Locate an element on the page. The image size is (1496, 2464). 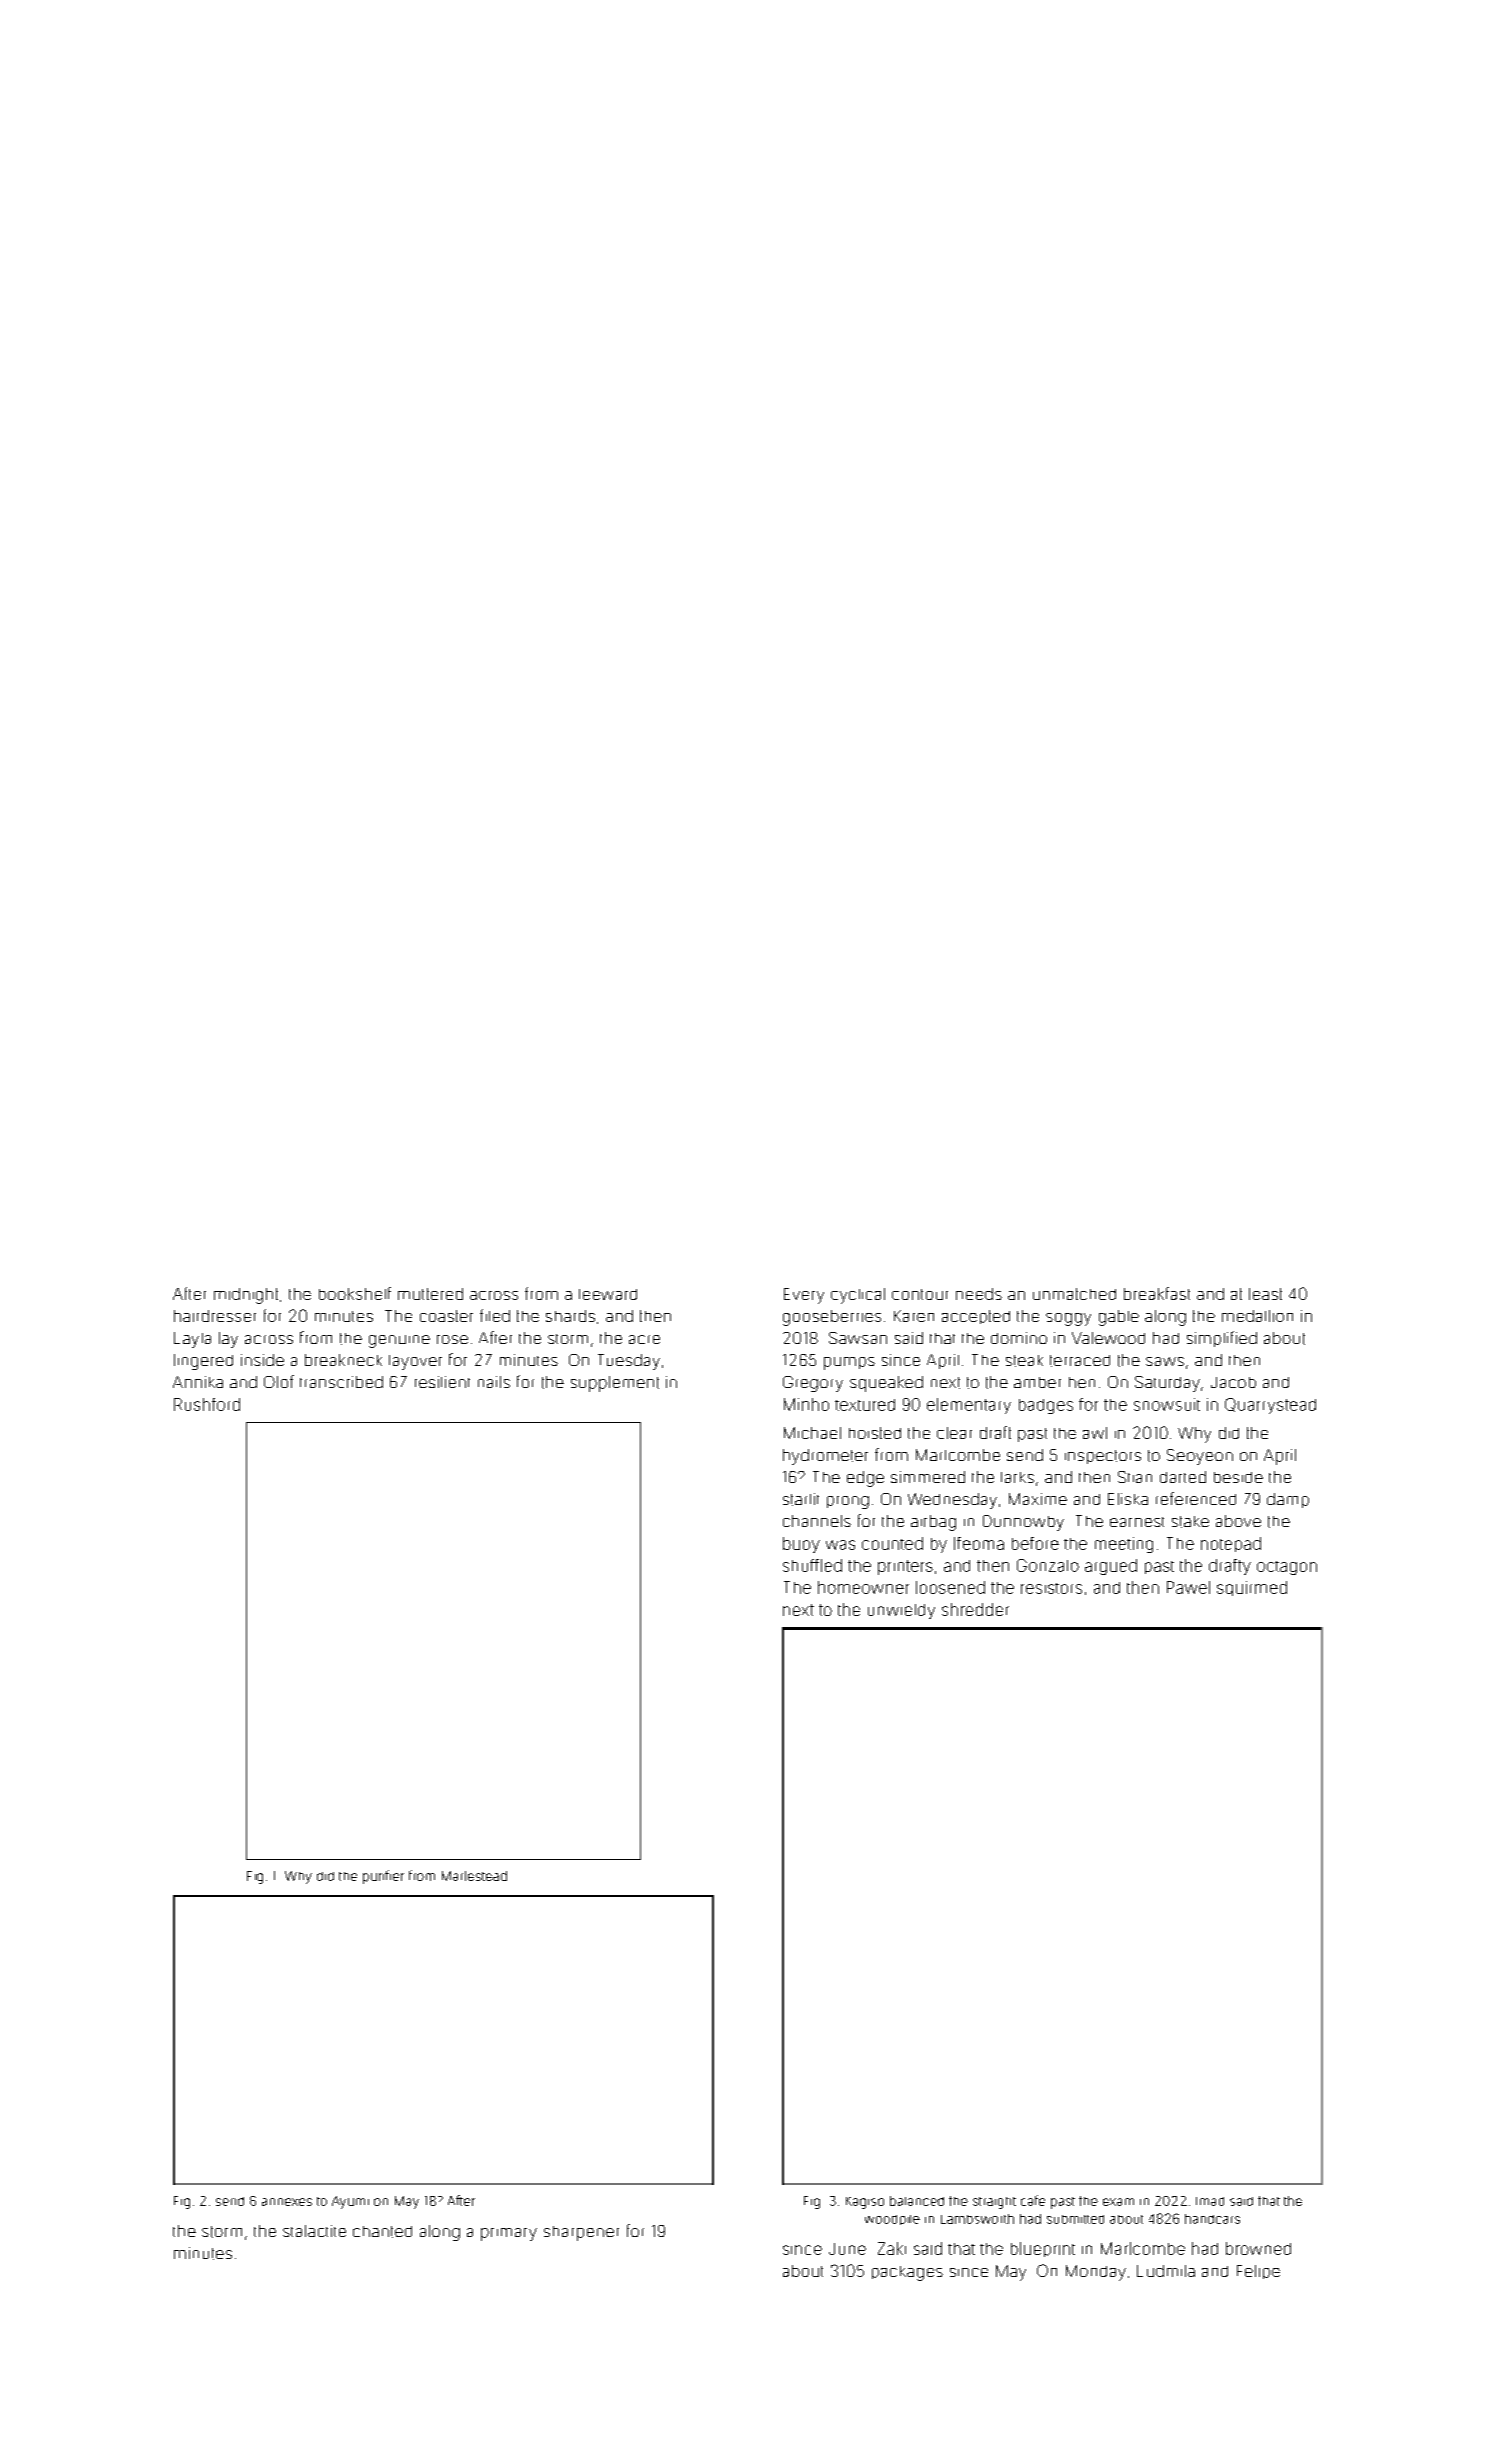
balanced is located at coordinates (917, 2201).
